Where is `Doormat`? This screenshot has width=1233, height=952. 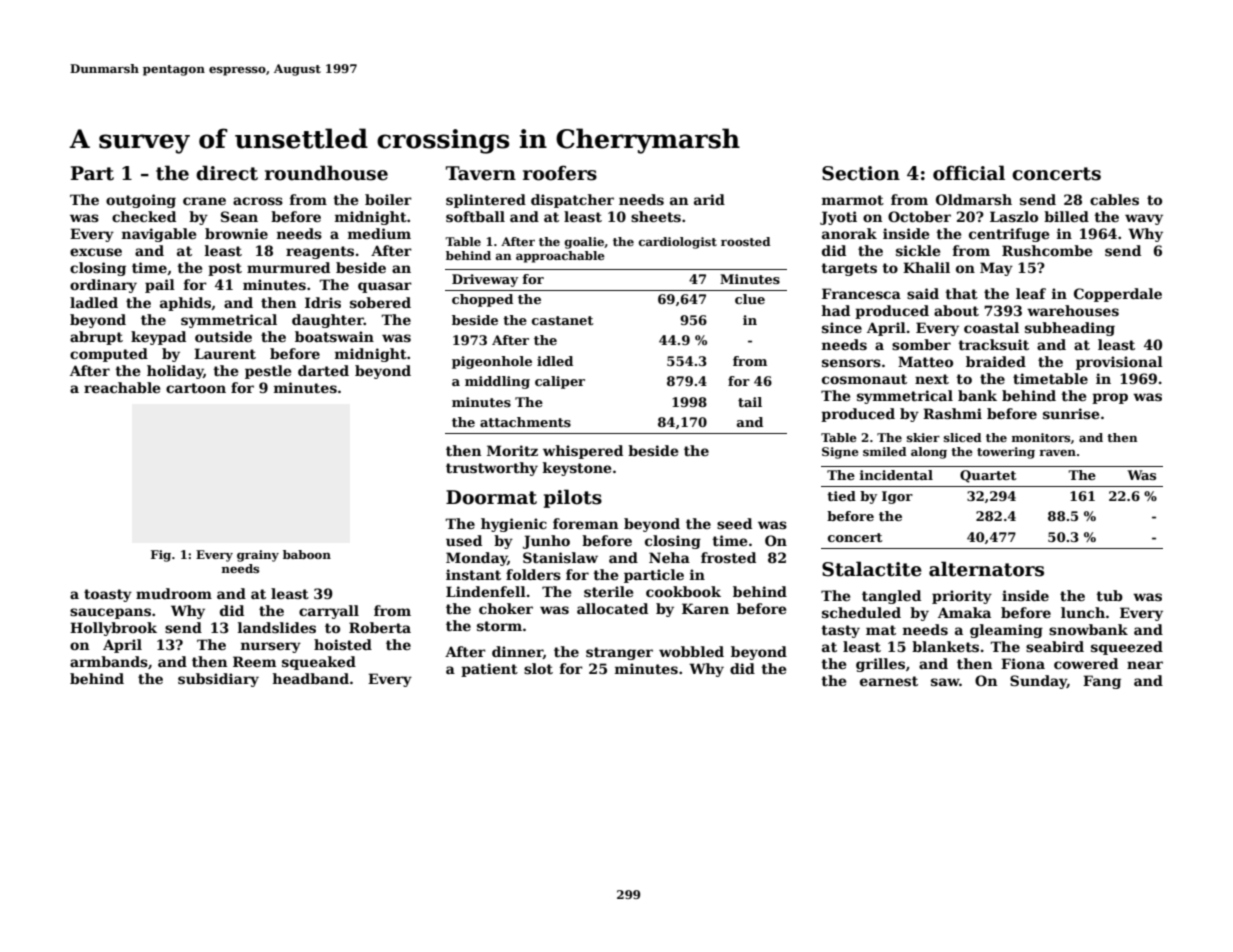
Doormat is located at coordinates (491, 497).
